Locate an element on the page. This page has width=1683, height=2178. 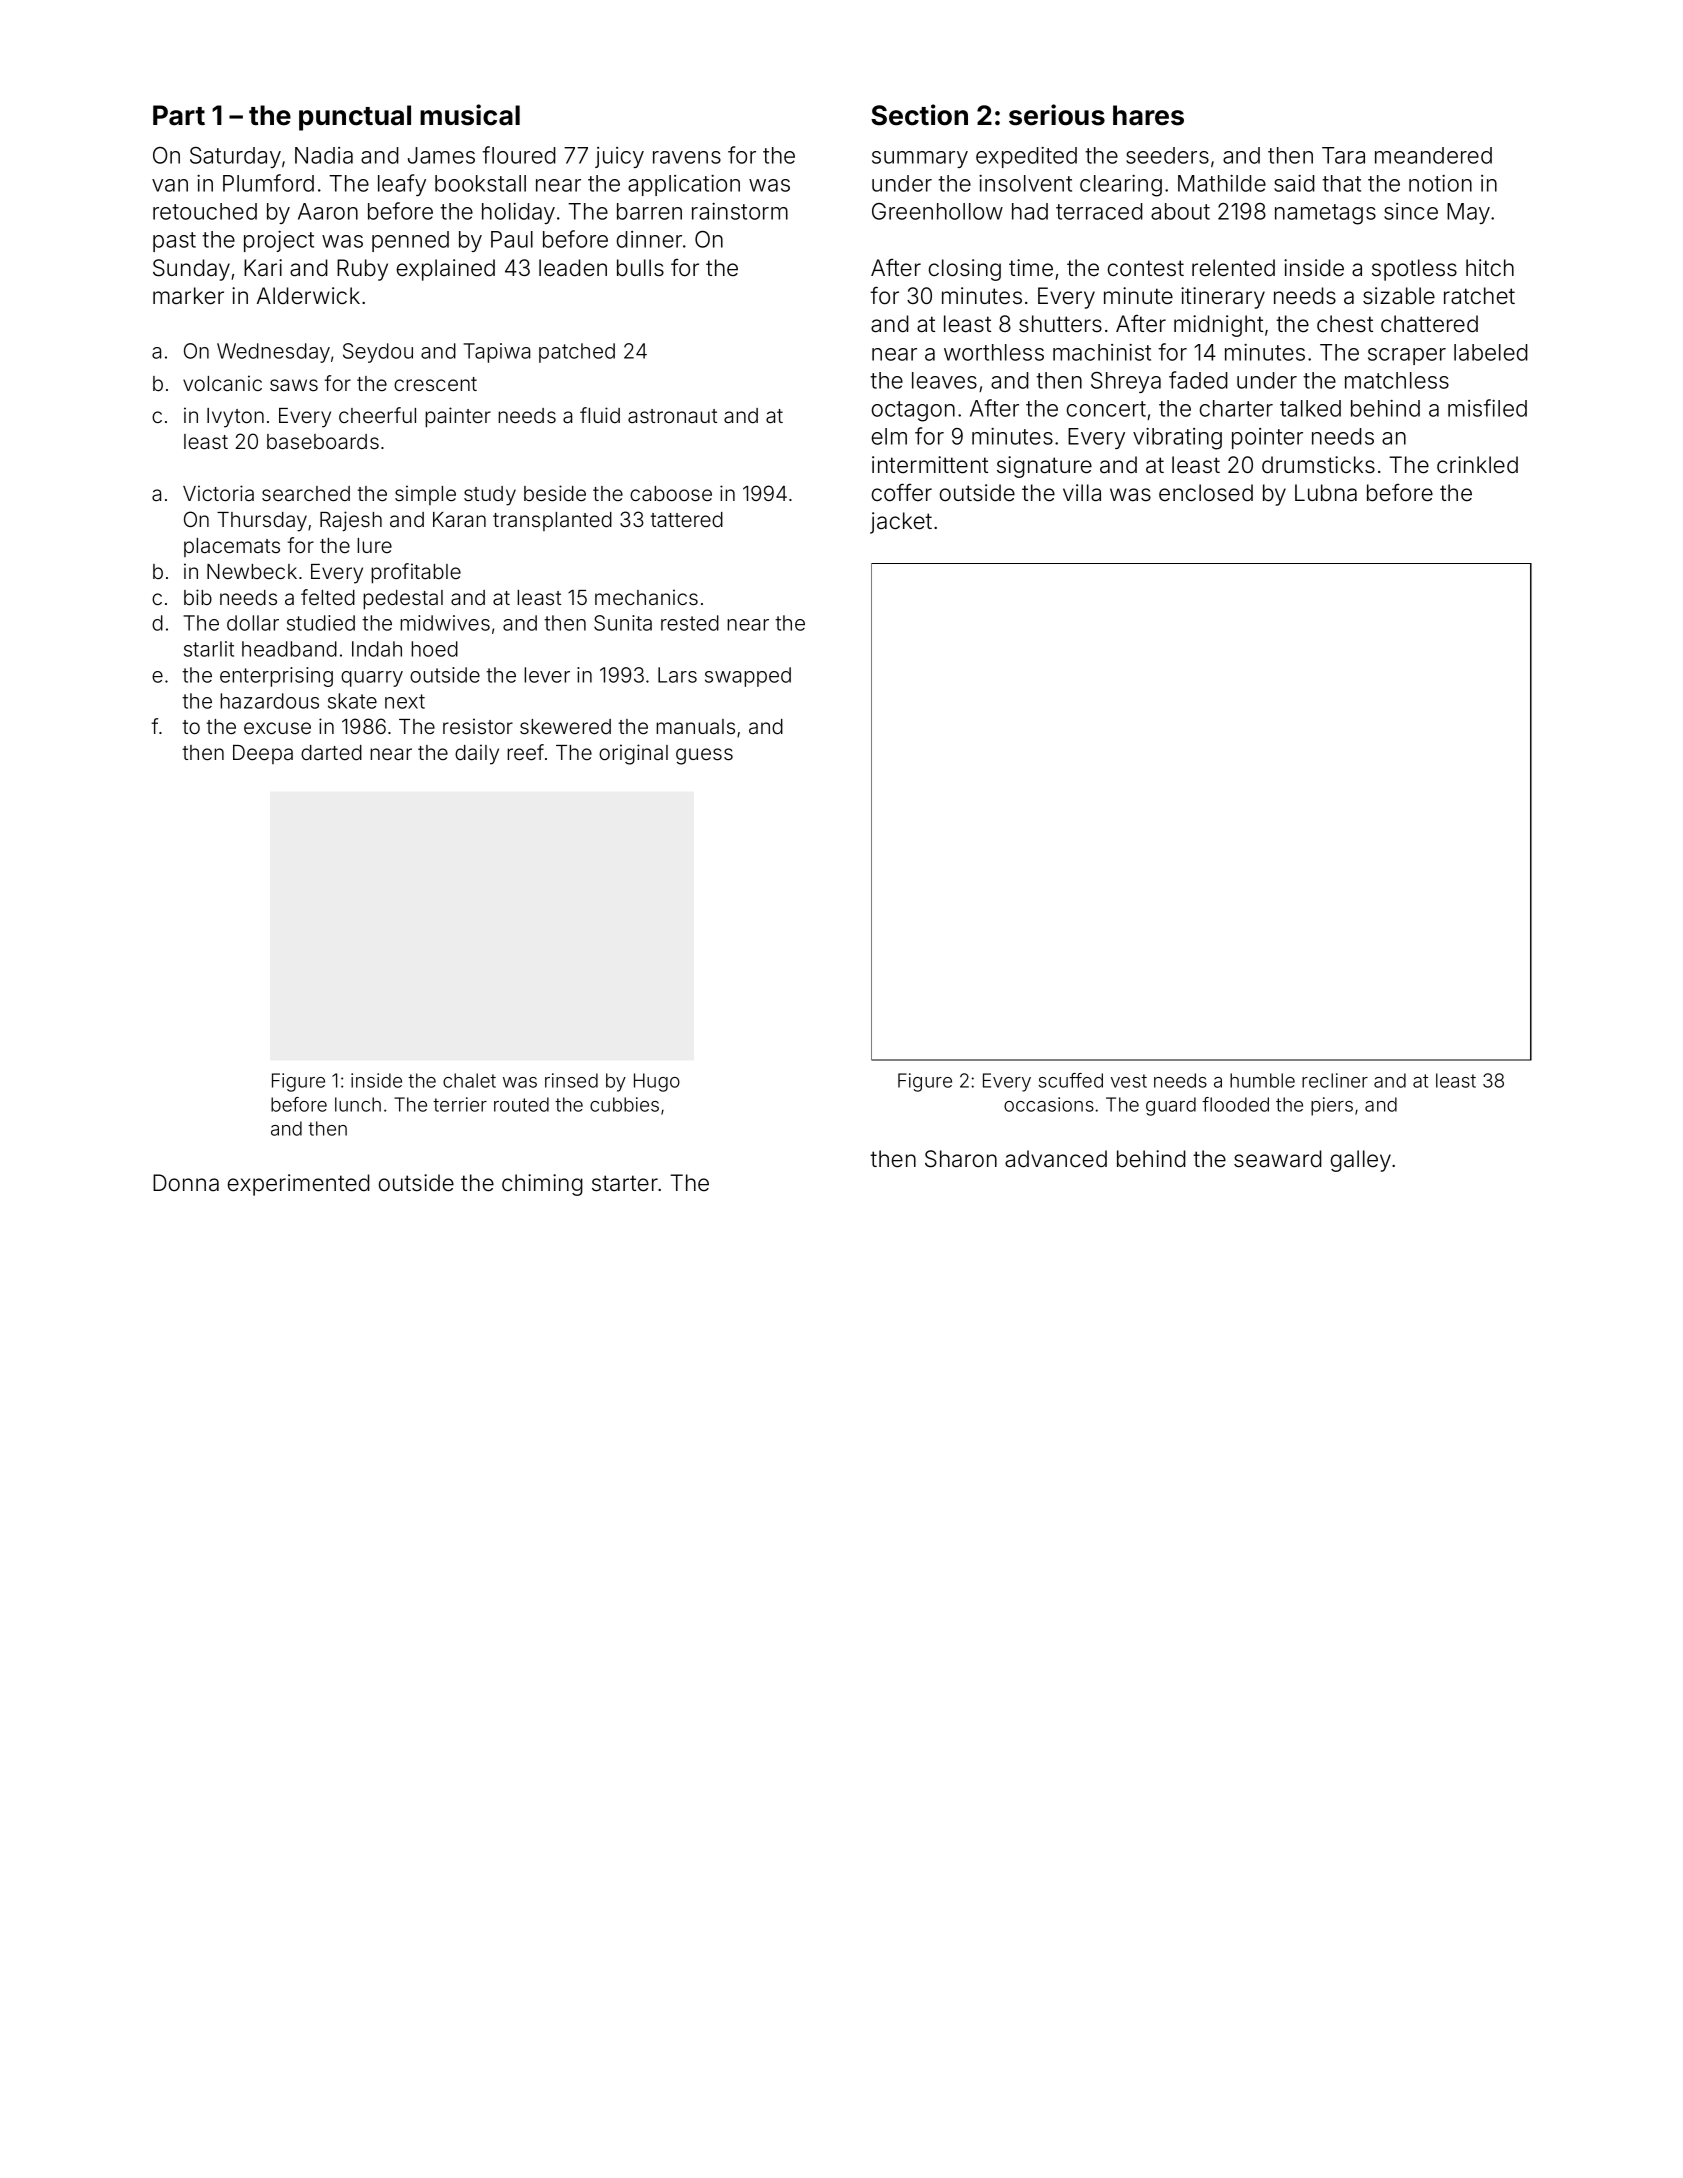
Part is located at coordinates (179, 115).
